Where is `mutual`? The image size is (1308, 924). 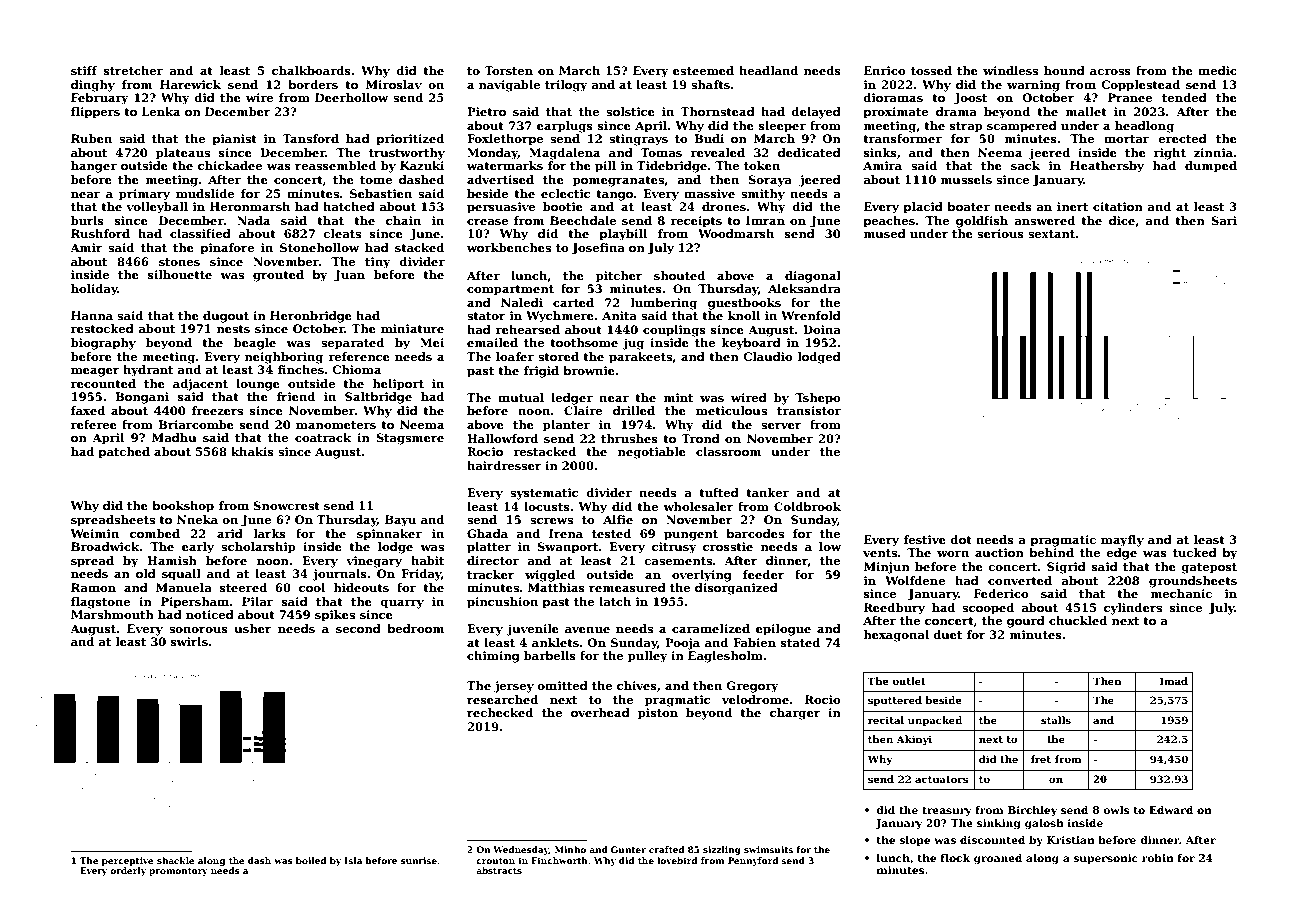 mutual is located at coordinates (521, 397).
